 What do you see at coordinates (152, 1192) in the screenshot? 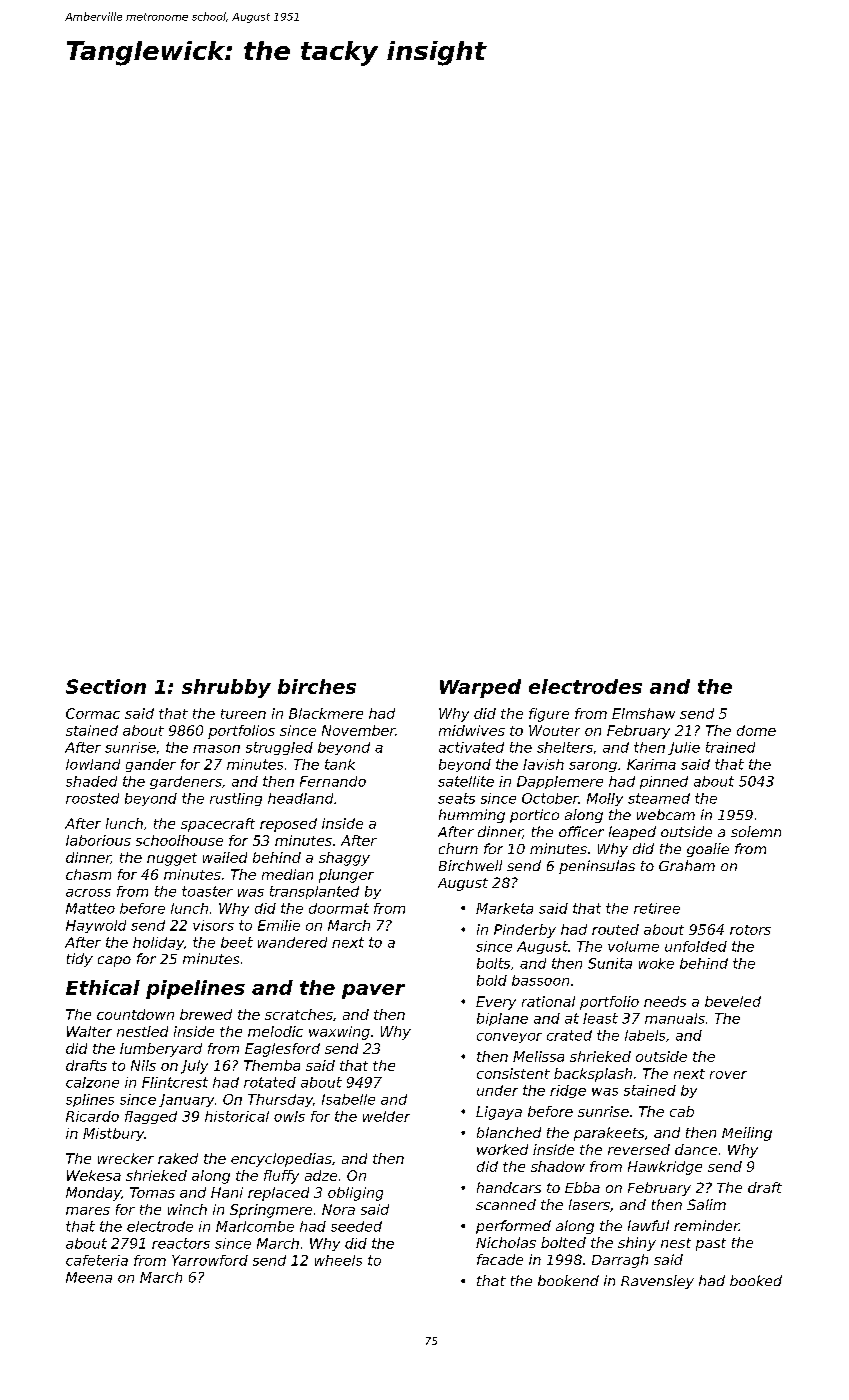
I see `Tomas` at bounding box center [152, 1192].
